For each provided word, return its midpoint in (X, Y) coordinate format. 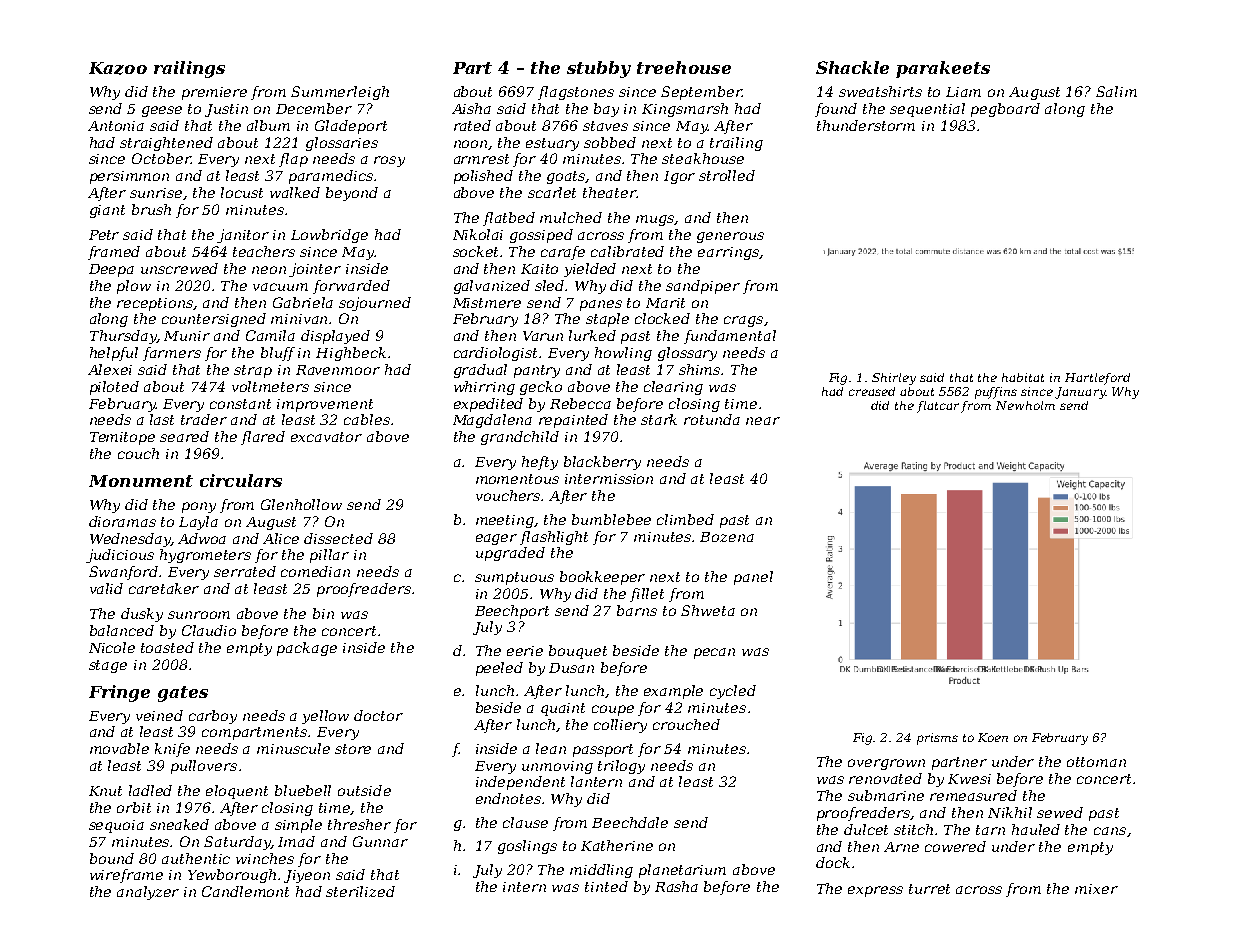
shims (700, 369)
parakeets (943, 69)
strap (253, 371)
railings (189, 69)
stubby (599, 69)
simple (298, 826)
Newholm (1025, 405)
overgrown (886, 764)
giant (107, 211)
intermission (609, 479)
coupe (613, 710)
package (307, 649)
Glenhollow (301, 504)
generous (730, 237)
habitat (1023, 377)
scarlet (552, 192)
